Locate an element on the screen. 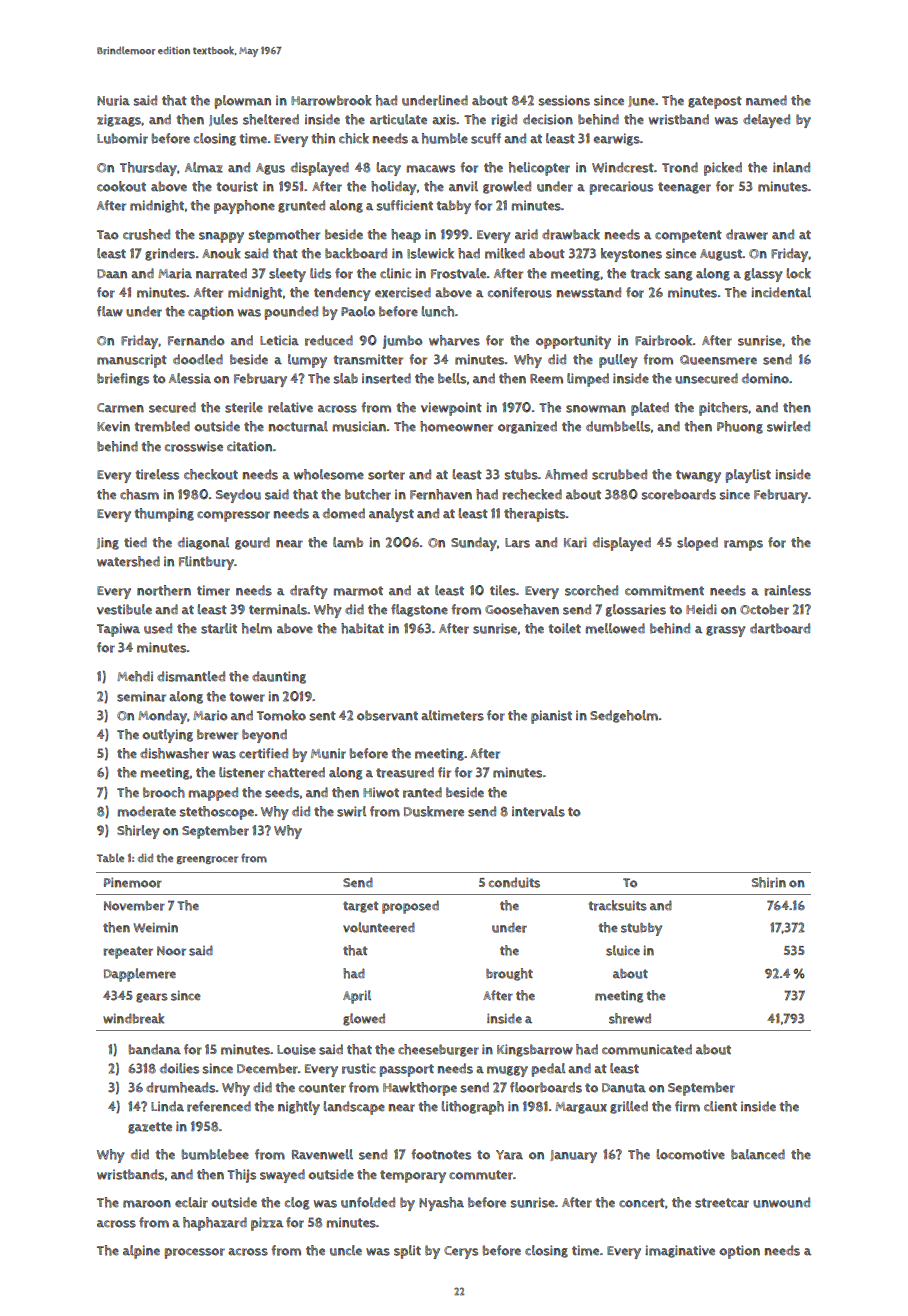 The height and width of the screenshot is (1316, 908). processor is located at coordinates (194, 1253).
